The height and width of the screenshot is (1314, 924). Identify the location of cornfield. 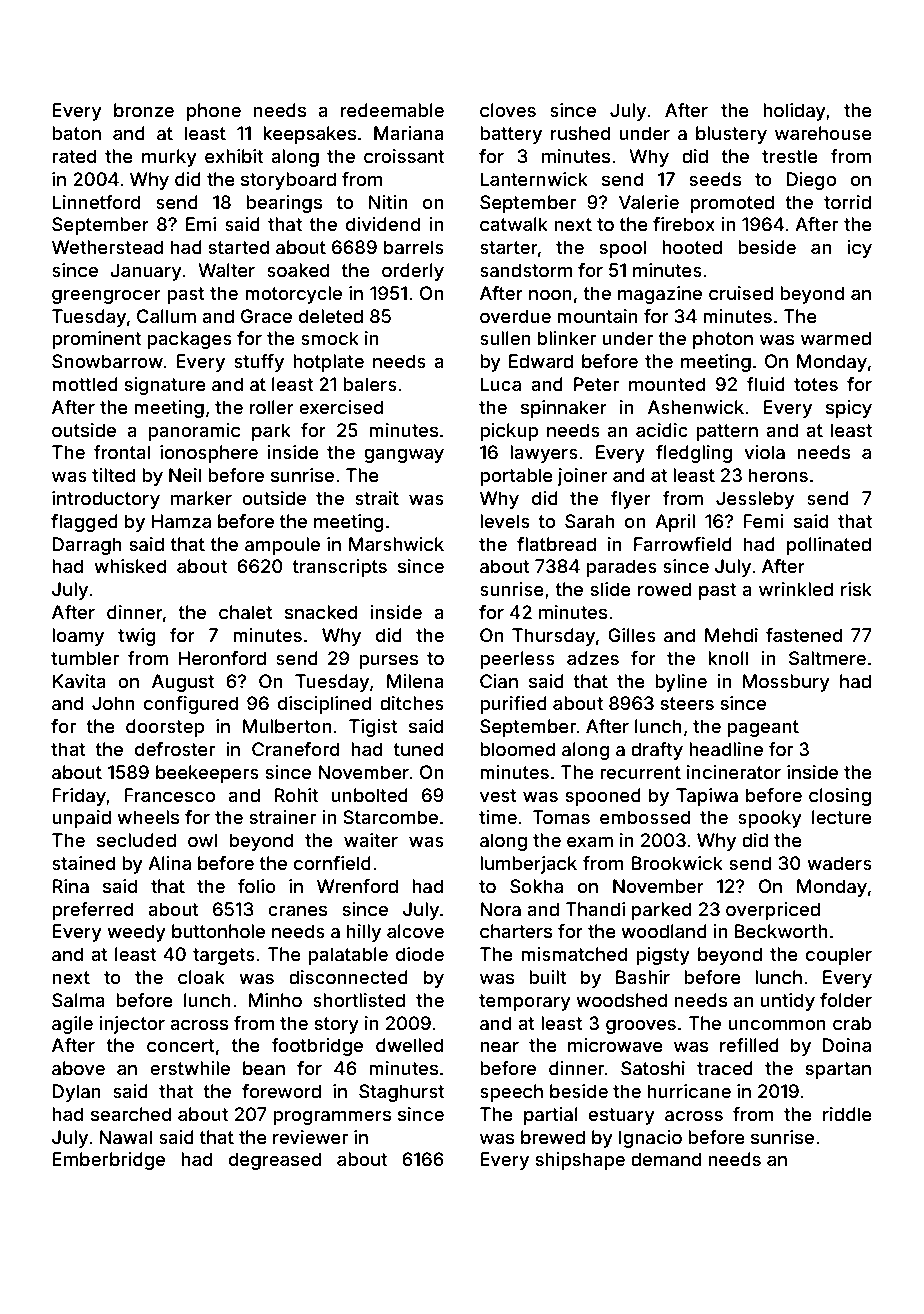
(332, 863).
